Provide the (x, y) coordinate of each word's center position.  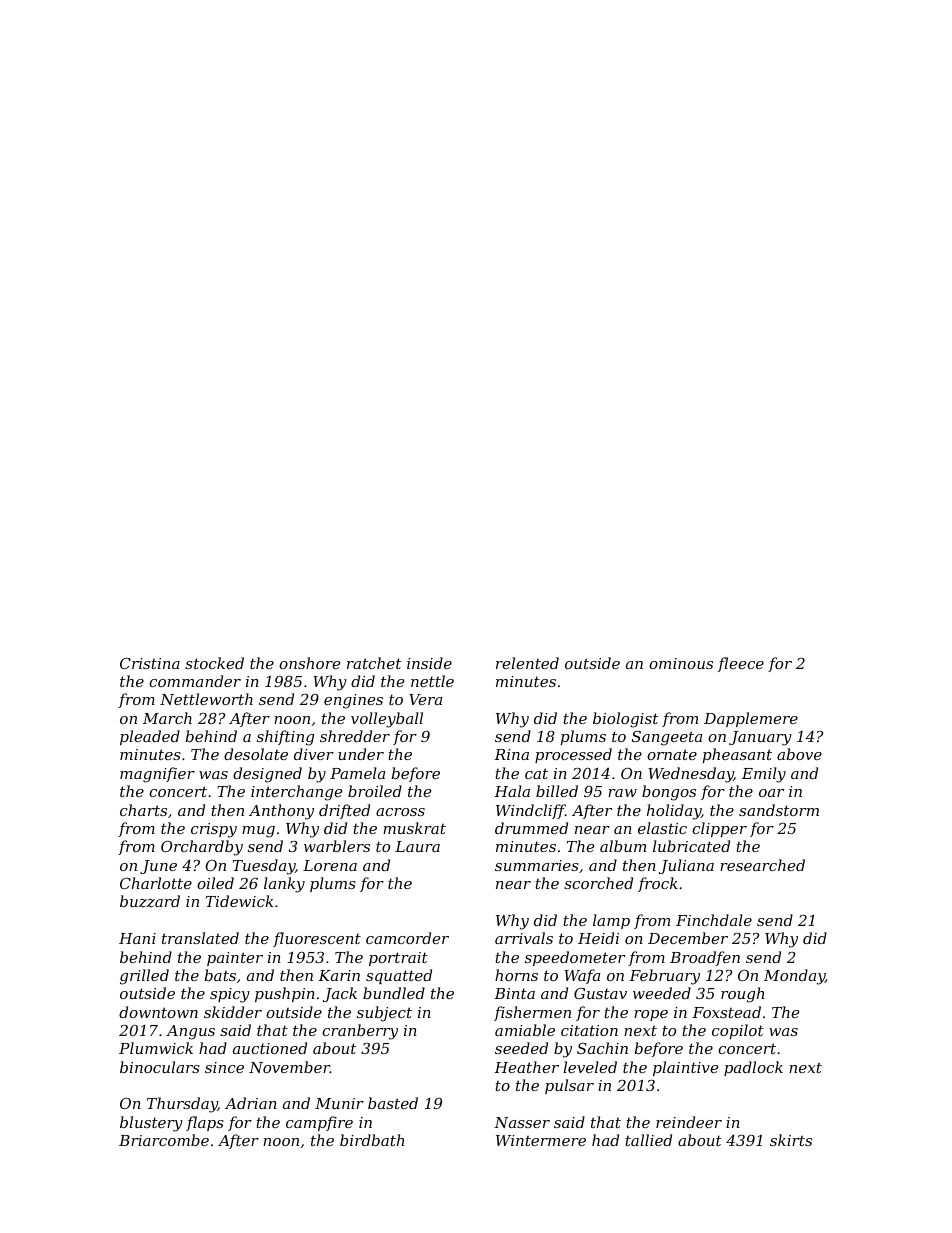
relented (527, 663)
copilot (738, 1031)
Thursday (182, 1105)
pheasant (737, 755)
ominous (681, 663)
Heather (526, 1067)
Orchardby (202, 848)
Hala (512, 791)
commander (195, 681)
